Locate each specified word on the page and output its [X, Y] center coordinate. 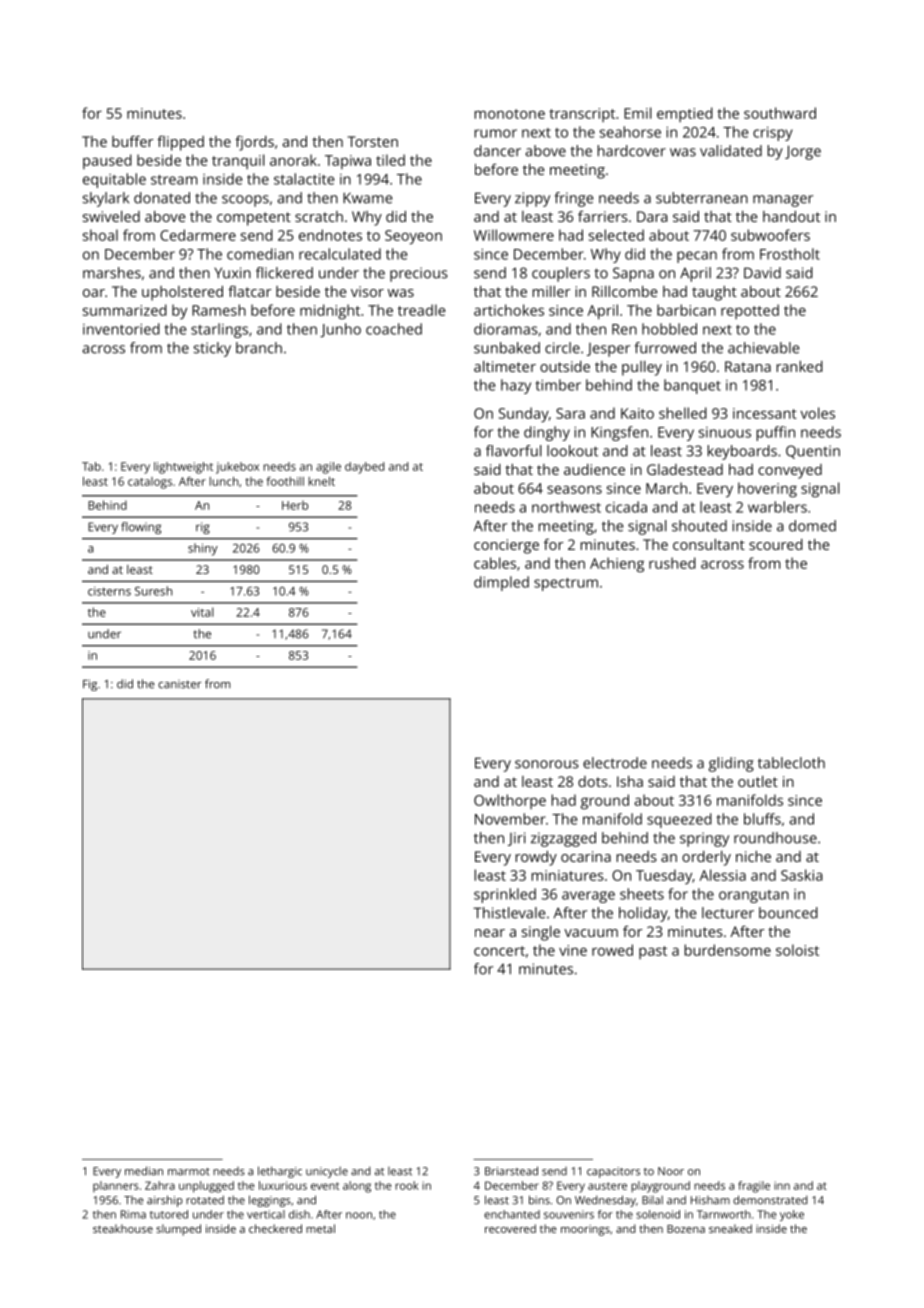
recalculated [340, 254]
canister [179, 684]
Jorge [803, 152]
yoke [792, 1215]
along [357, 1187]
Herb [295, 505]
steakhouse [123, 1228]
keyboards [742, 452]
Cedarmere [198, 235]
